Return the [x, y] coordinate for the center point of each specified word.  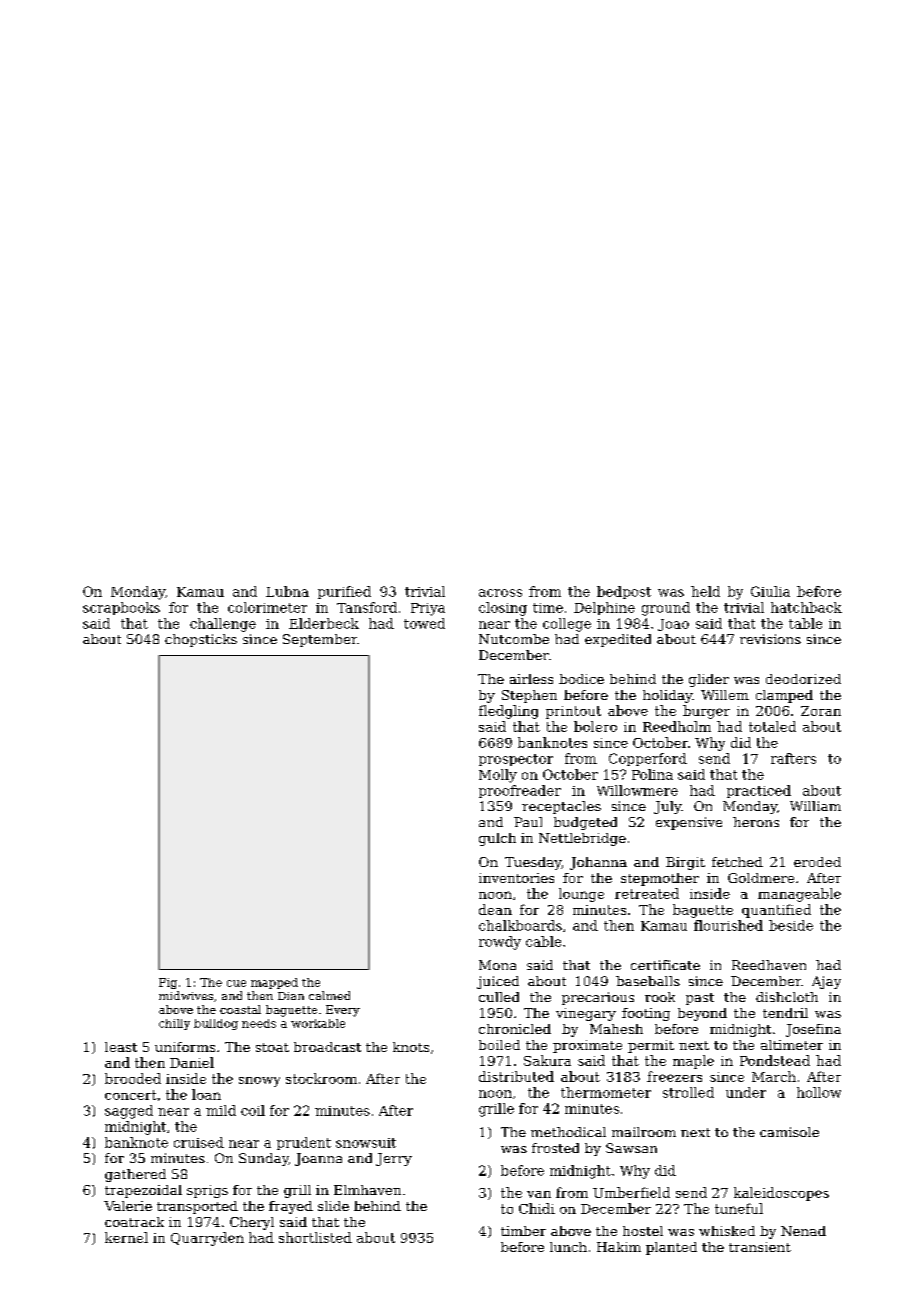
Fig [168, 983]
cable [543, 941]
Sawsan [631, 1148]
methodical [568, 1132]
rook [660, 997]
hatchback [806, 607]
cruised [199, 1142]
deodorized [803, 679]
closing [503, 609]
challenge [223, 625]
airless [531, 679]
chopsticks [201, 640]
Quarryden [207, 1239]
